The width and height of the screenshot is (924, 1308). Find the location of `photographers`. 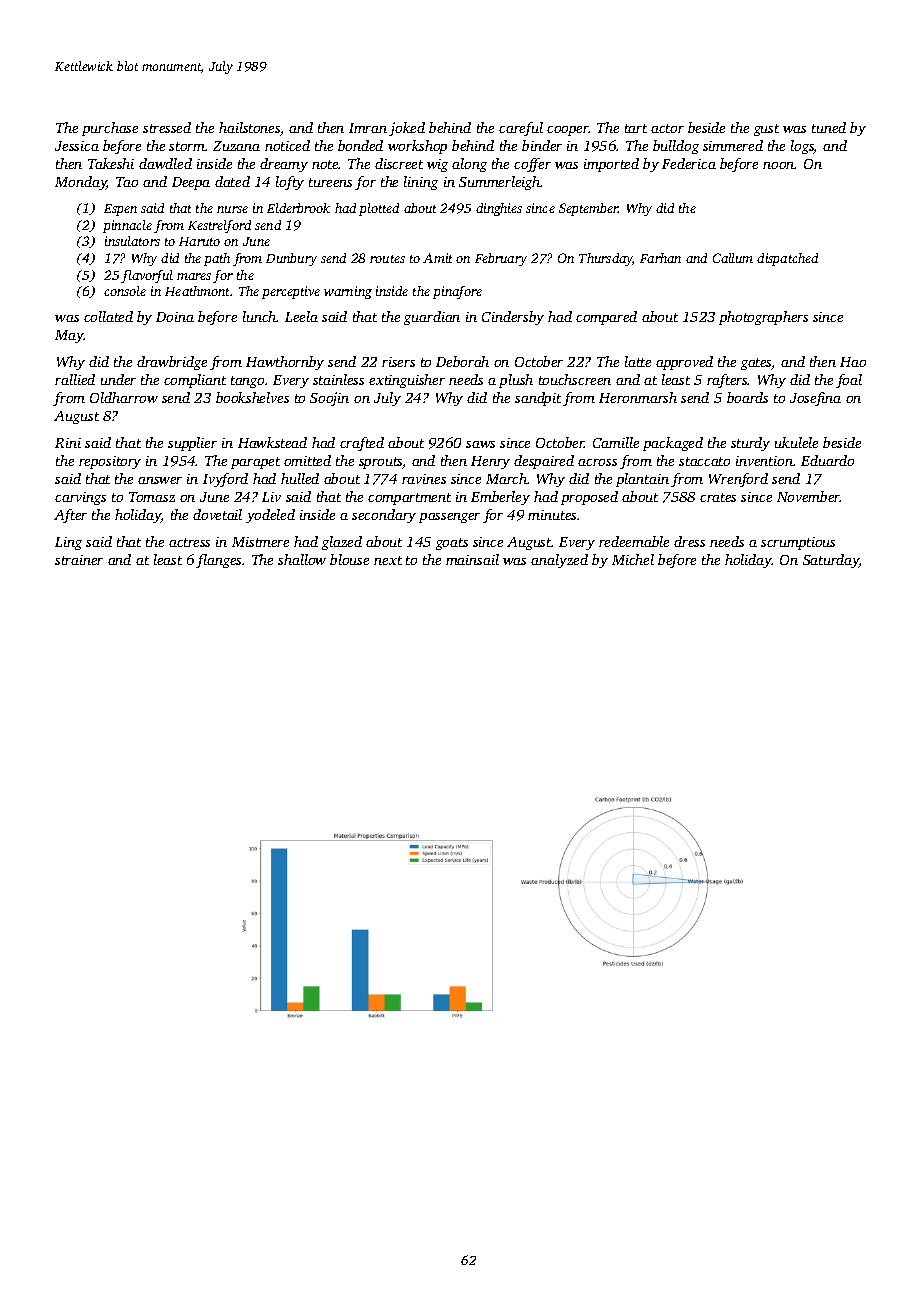

photographers is located at coordinates (763, 318).
